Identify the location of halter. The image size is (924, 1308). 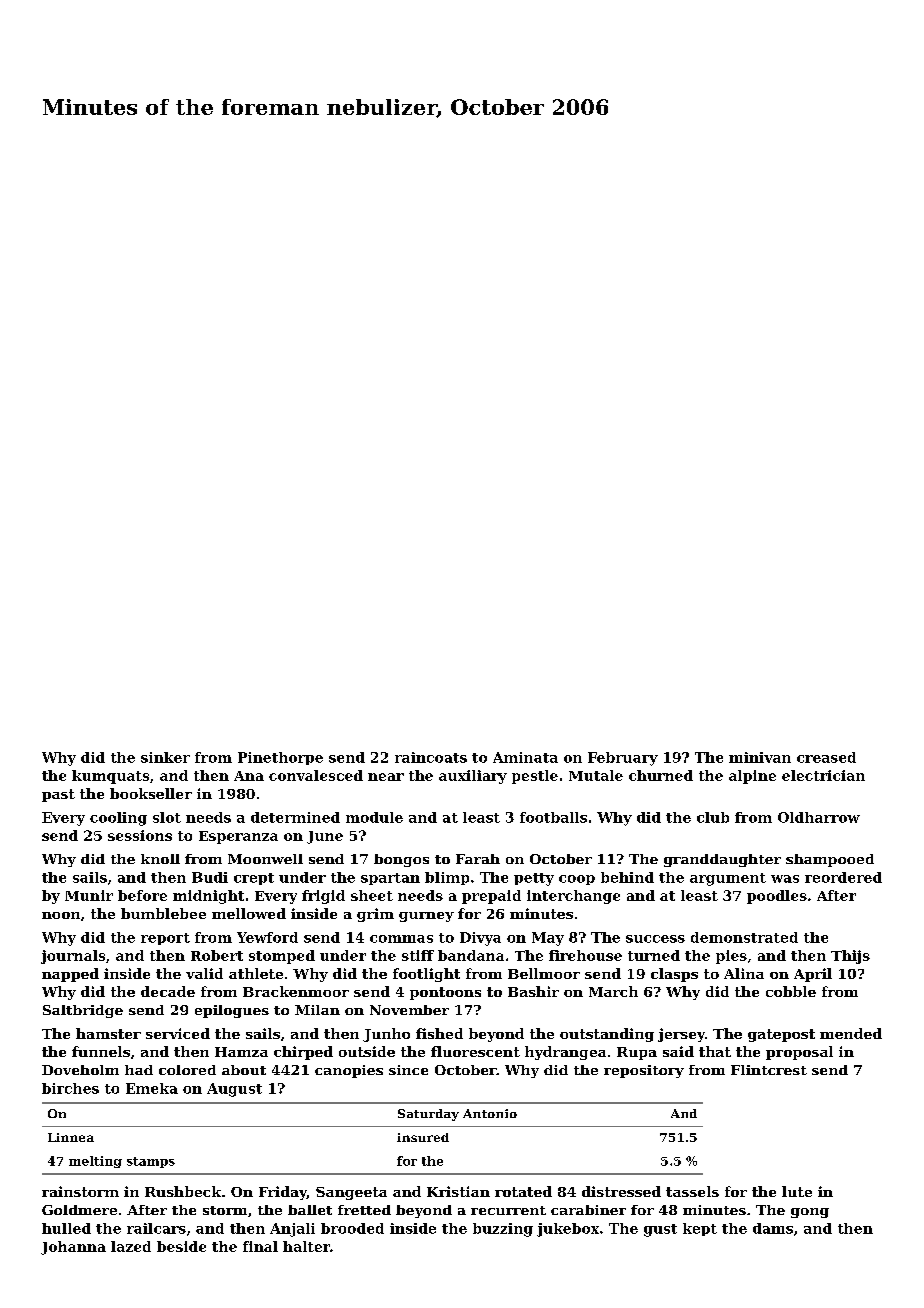
(306, 1246).
